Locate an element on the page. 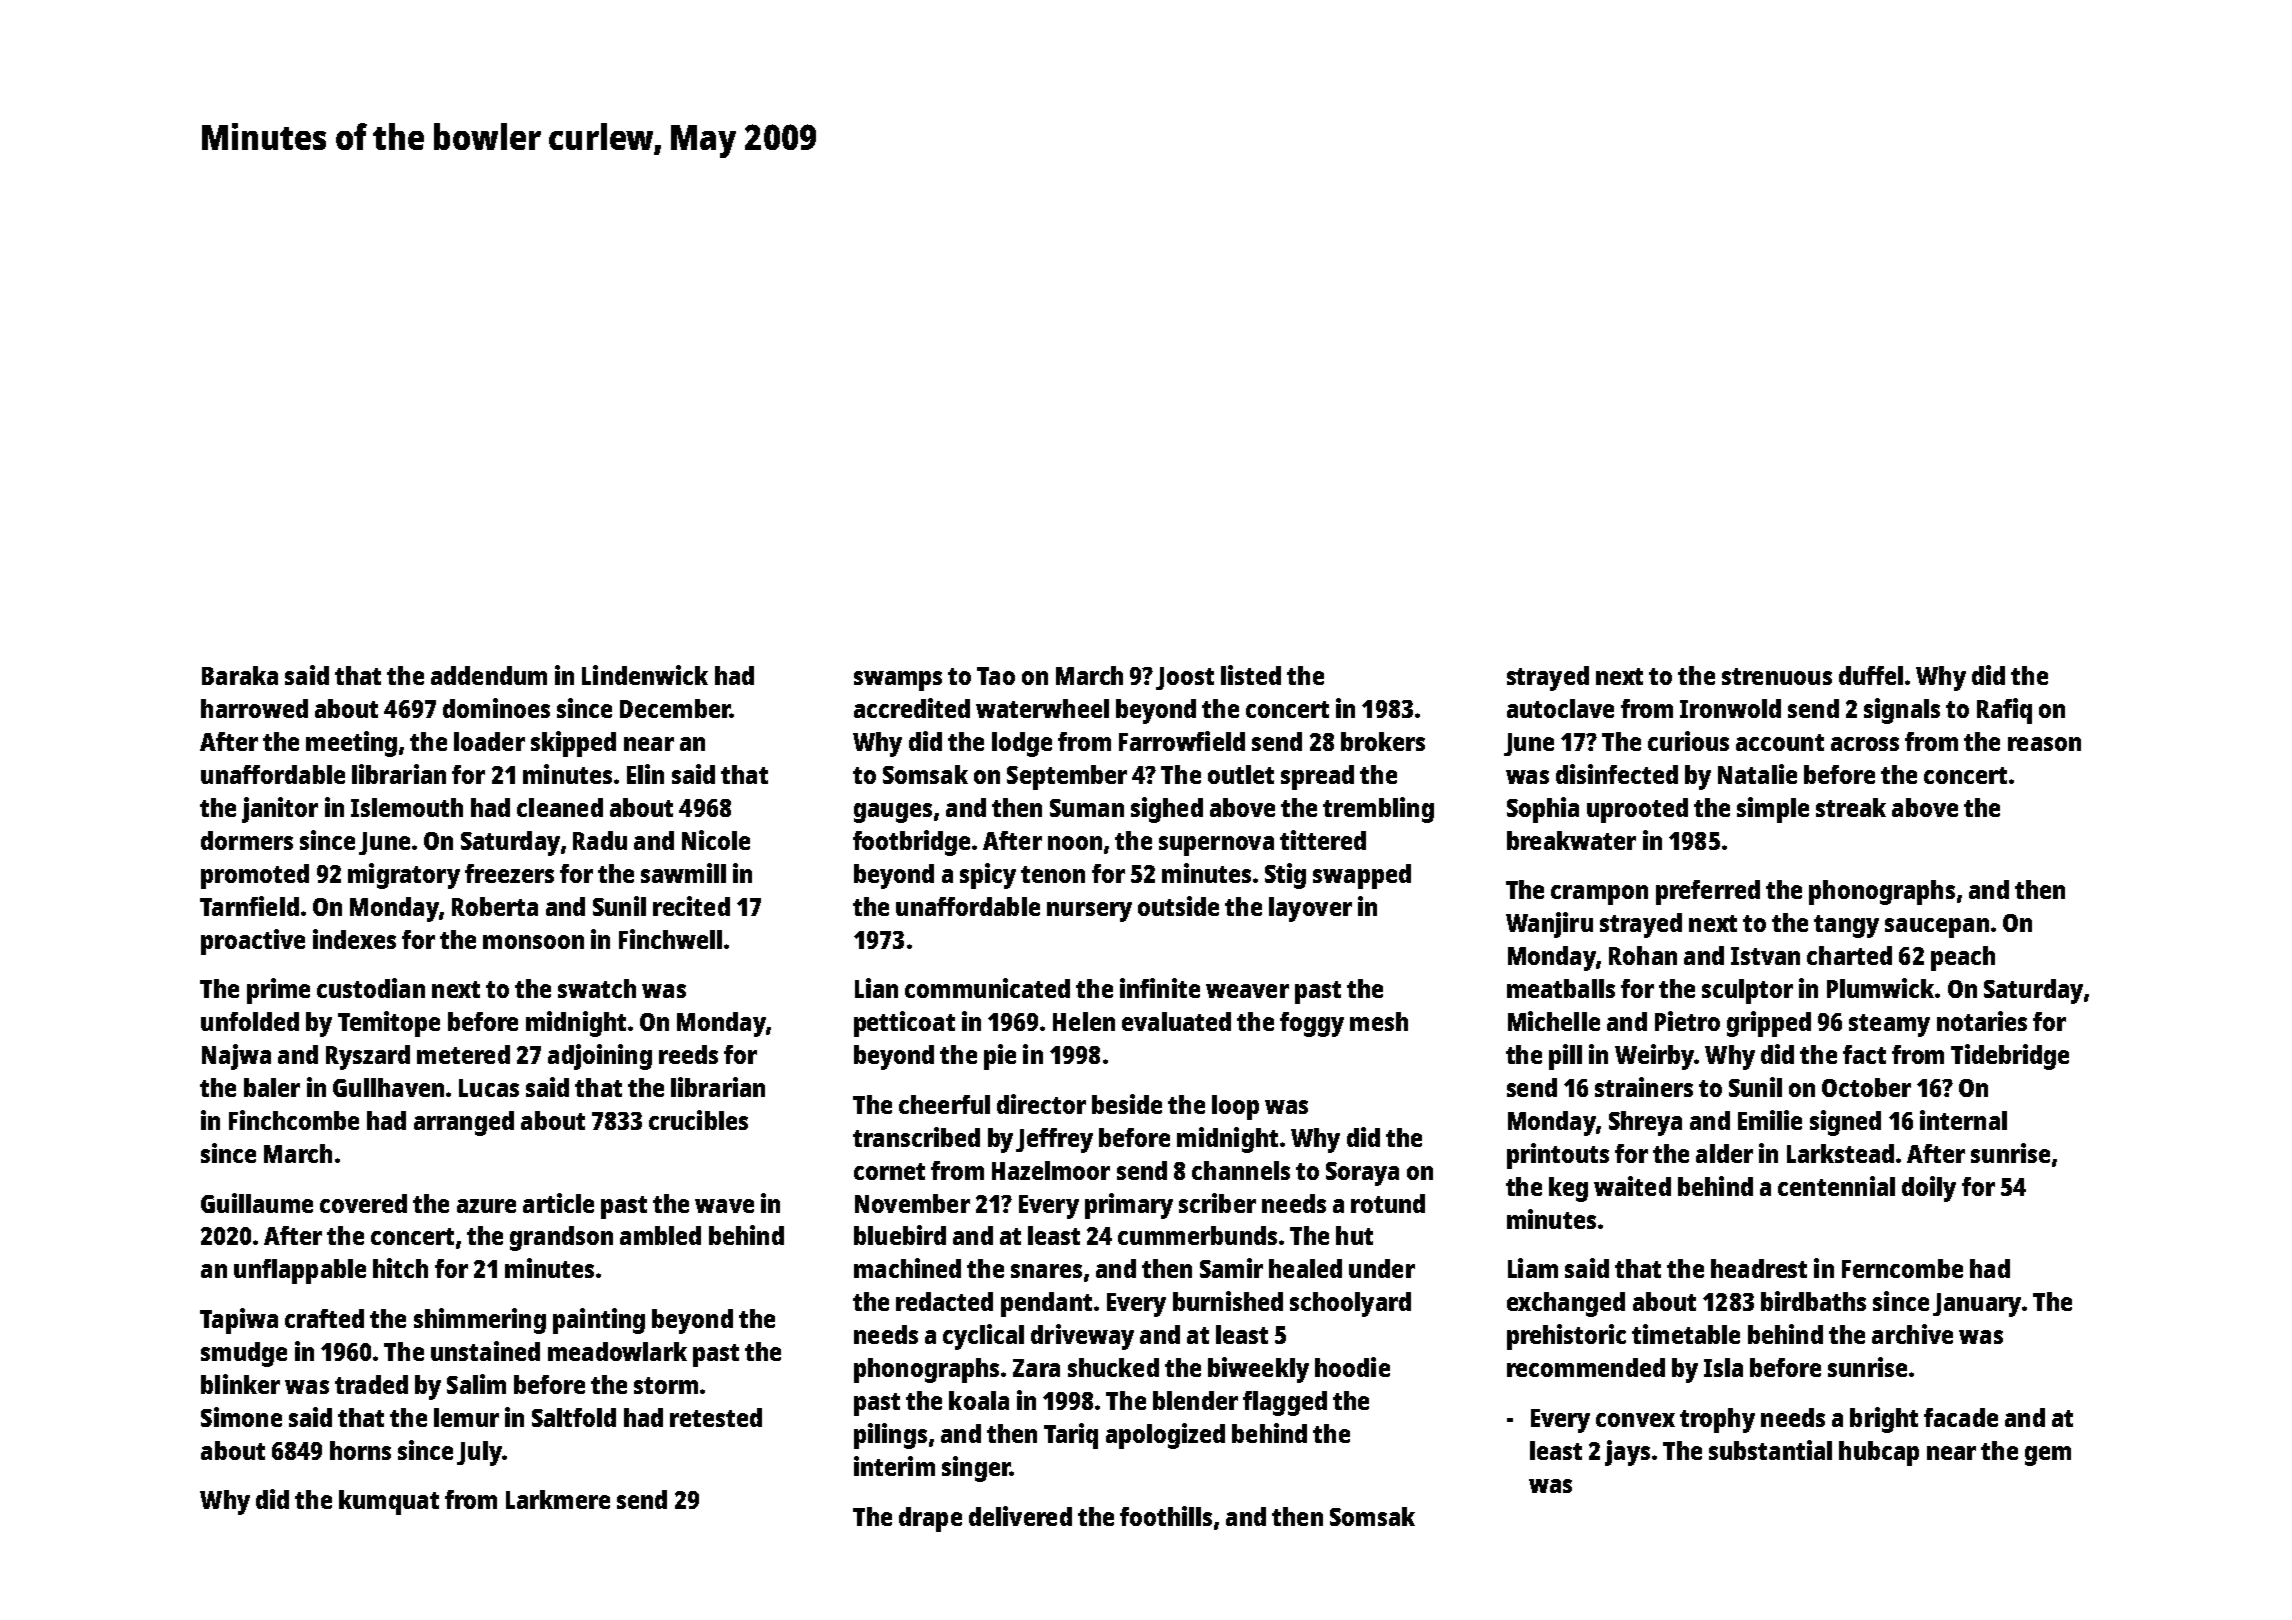  duffel is located at coordinates (1871, 675).
